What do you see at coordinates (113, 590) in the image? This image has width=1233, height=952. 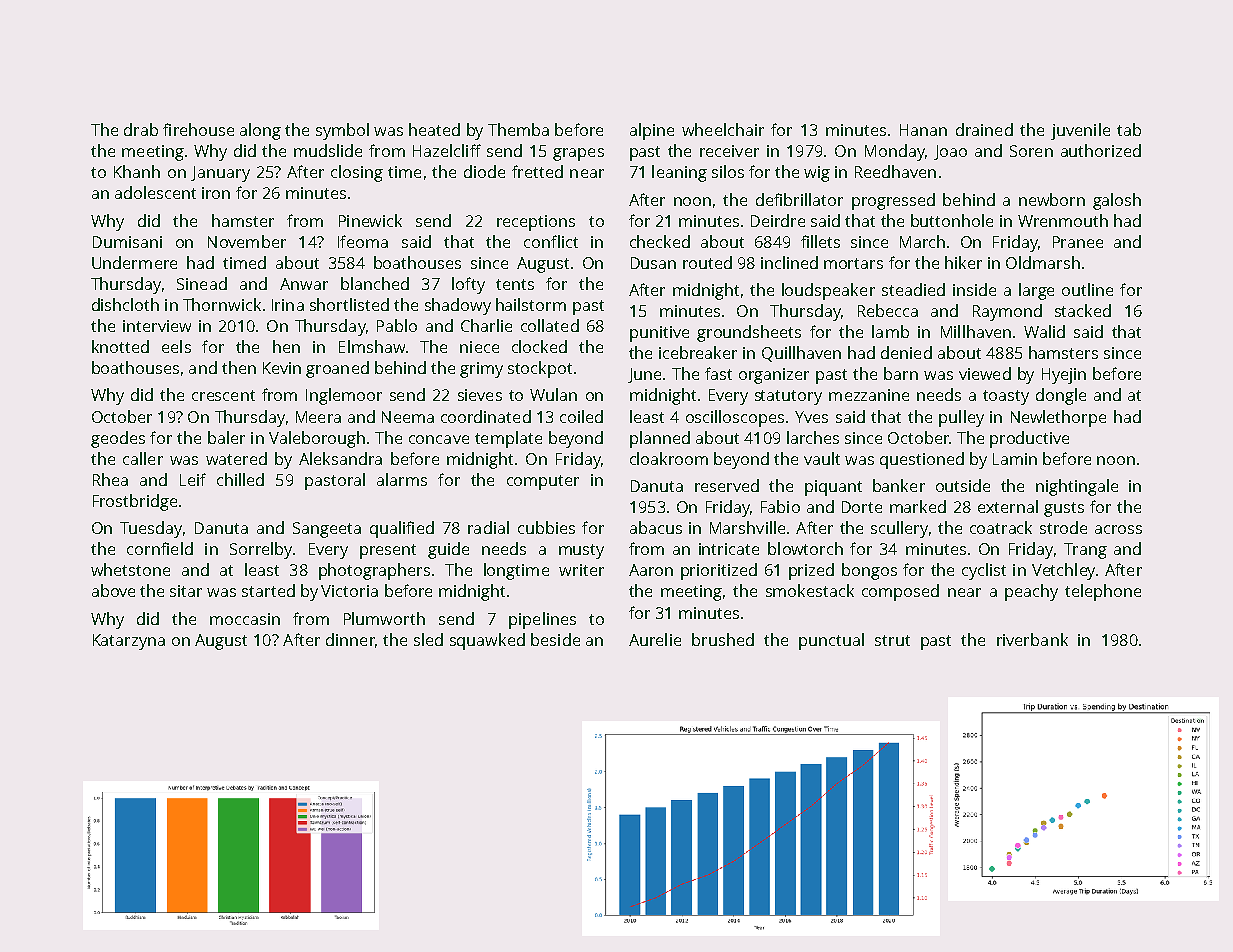 I see `above` at bounding box center [113, 590].
